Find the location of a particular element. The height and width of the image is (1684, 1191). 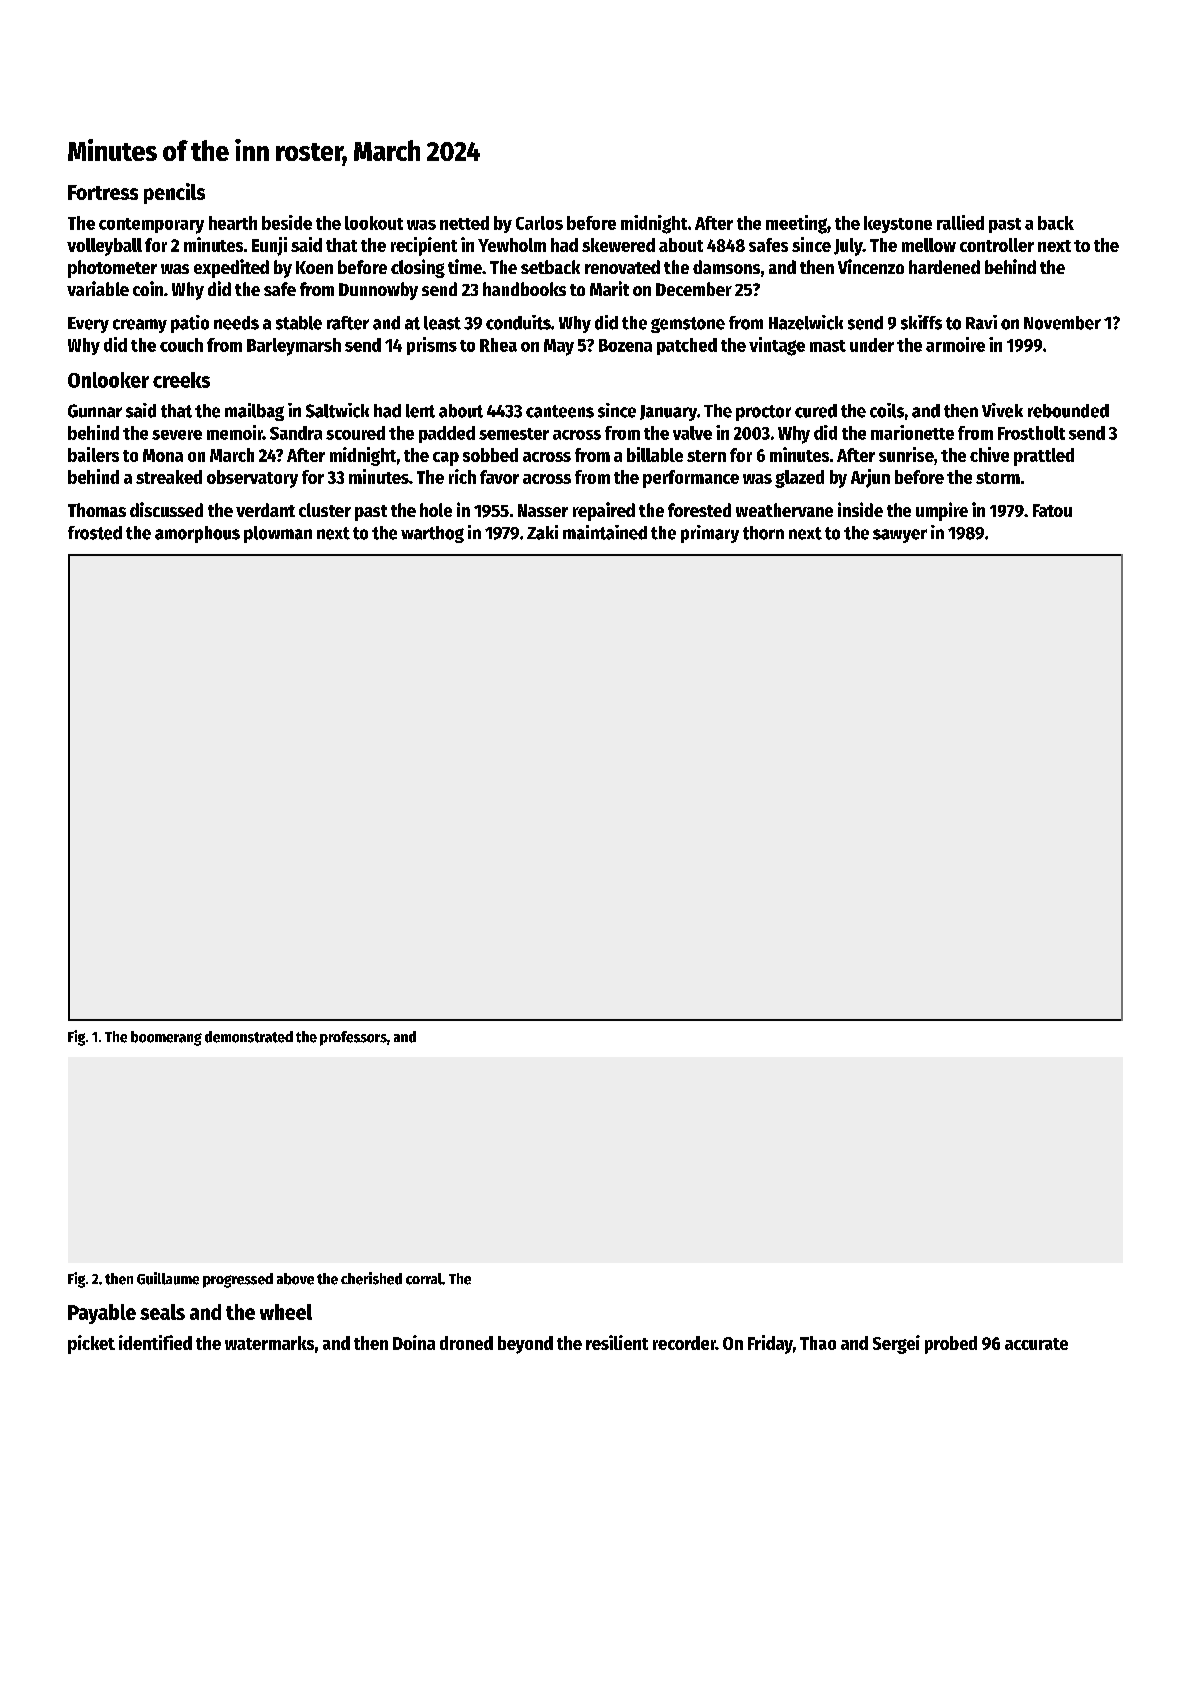

meeting is located at coordinates (796, 224).
